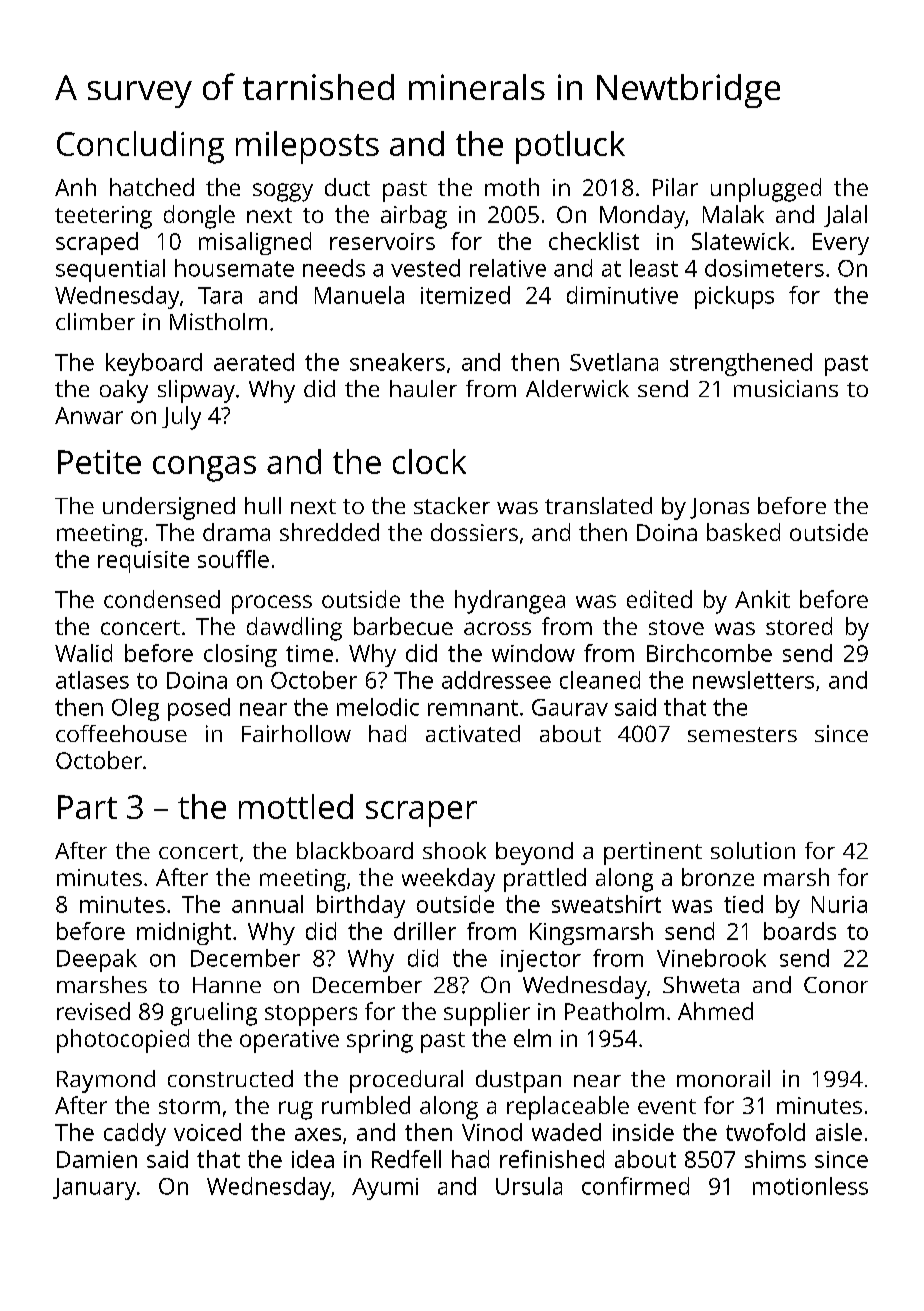  What do you see at coordinates (378, 707) in the screenshot?
I see `melodic` at bounding box center [378, 707].
